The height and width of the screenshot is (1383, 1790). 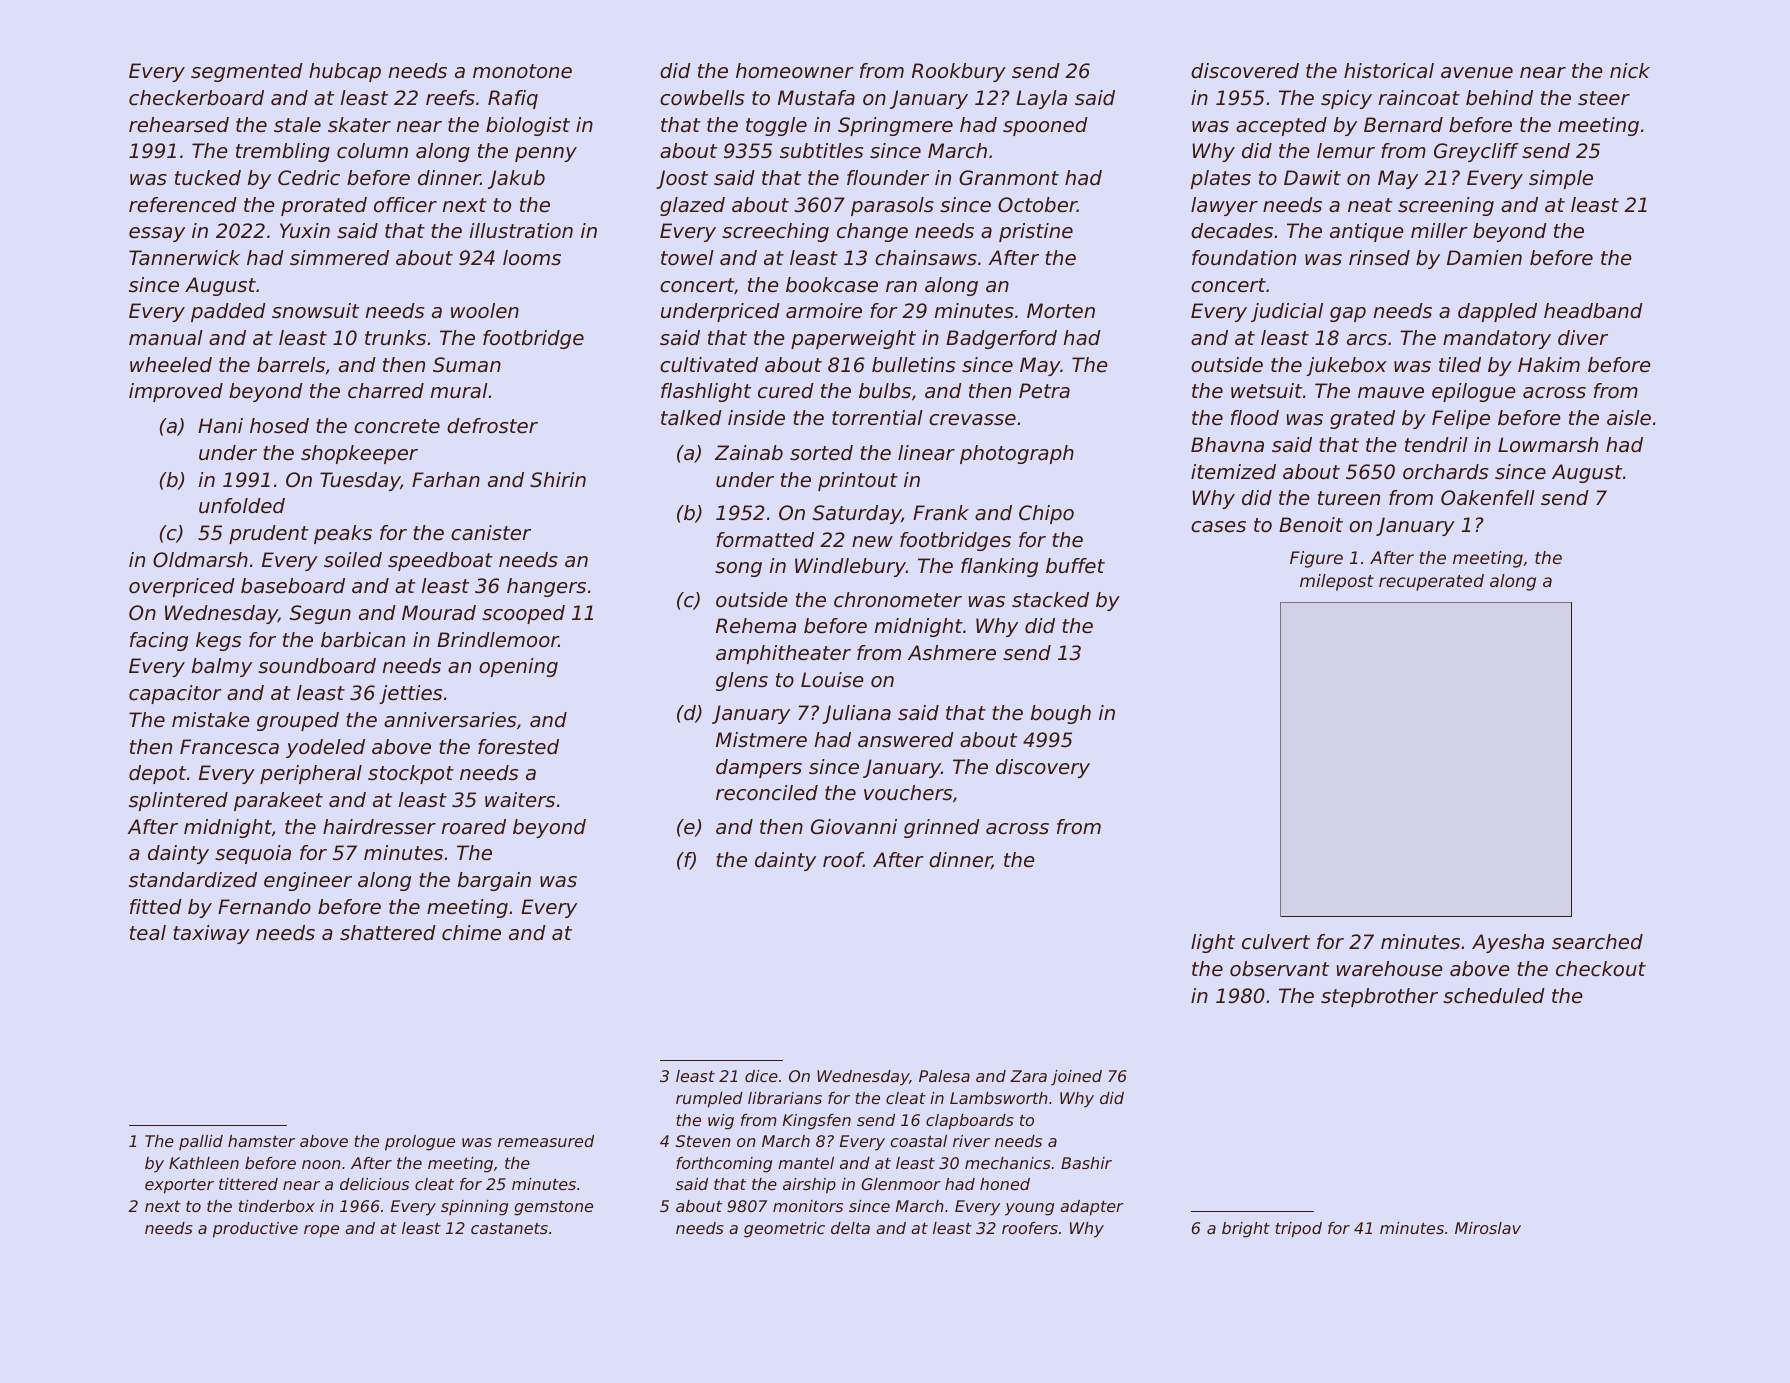 I want to click on flood, so click(x=1255, y=418).
